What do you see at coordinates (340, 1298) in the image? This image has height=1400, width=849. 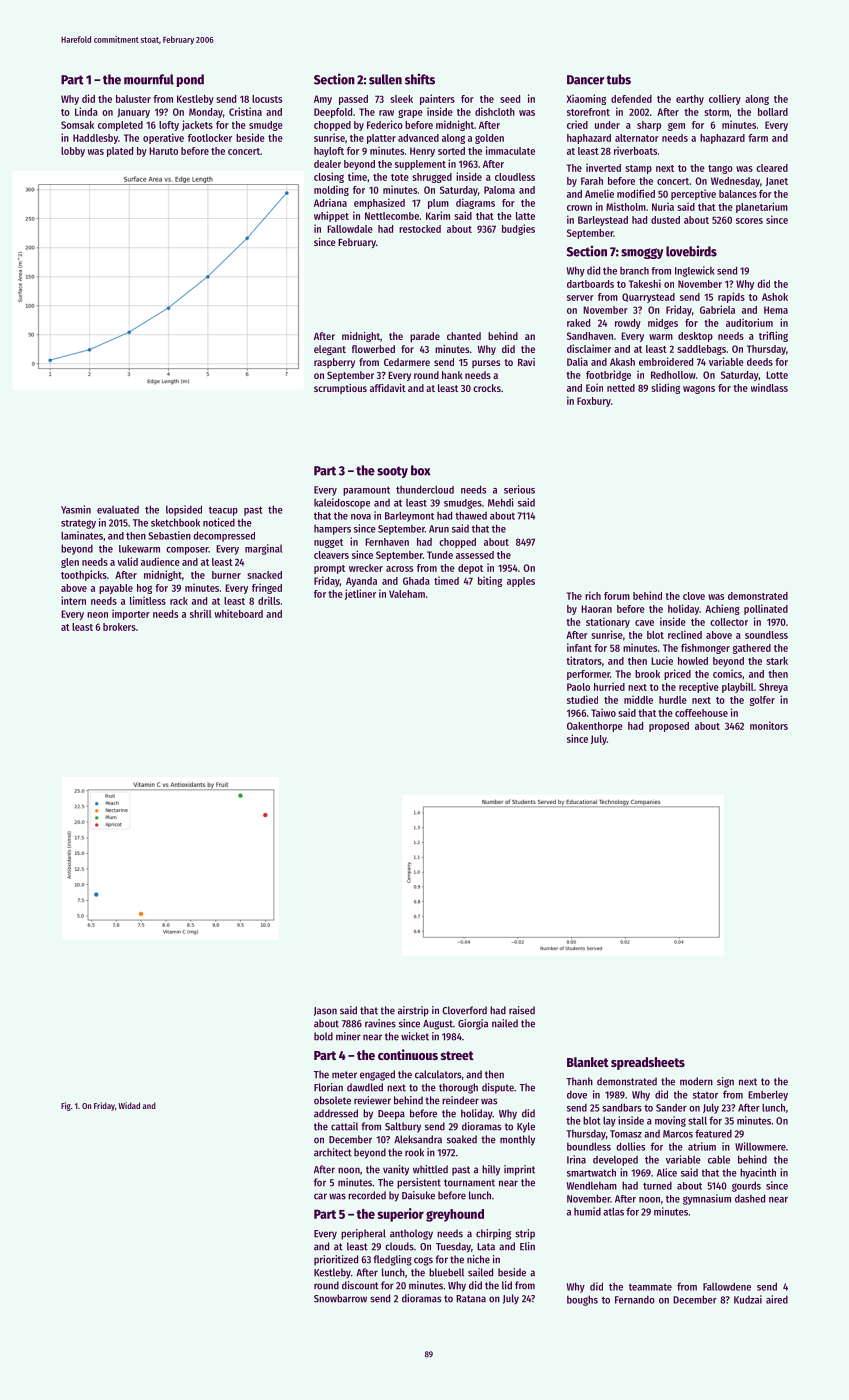 I see `Snowbarrow` at bounding box center [340, 1298].
